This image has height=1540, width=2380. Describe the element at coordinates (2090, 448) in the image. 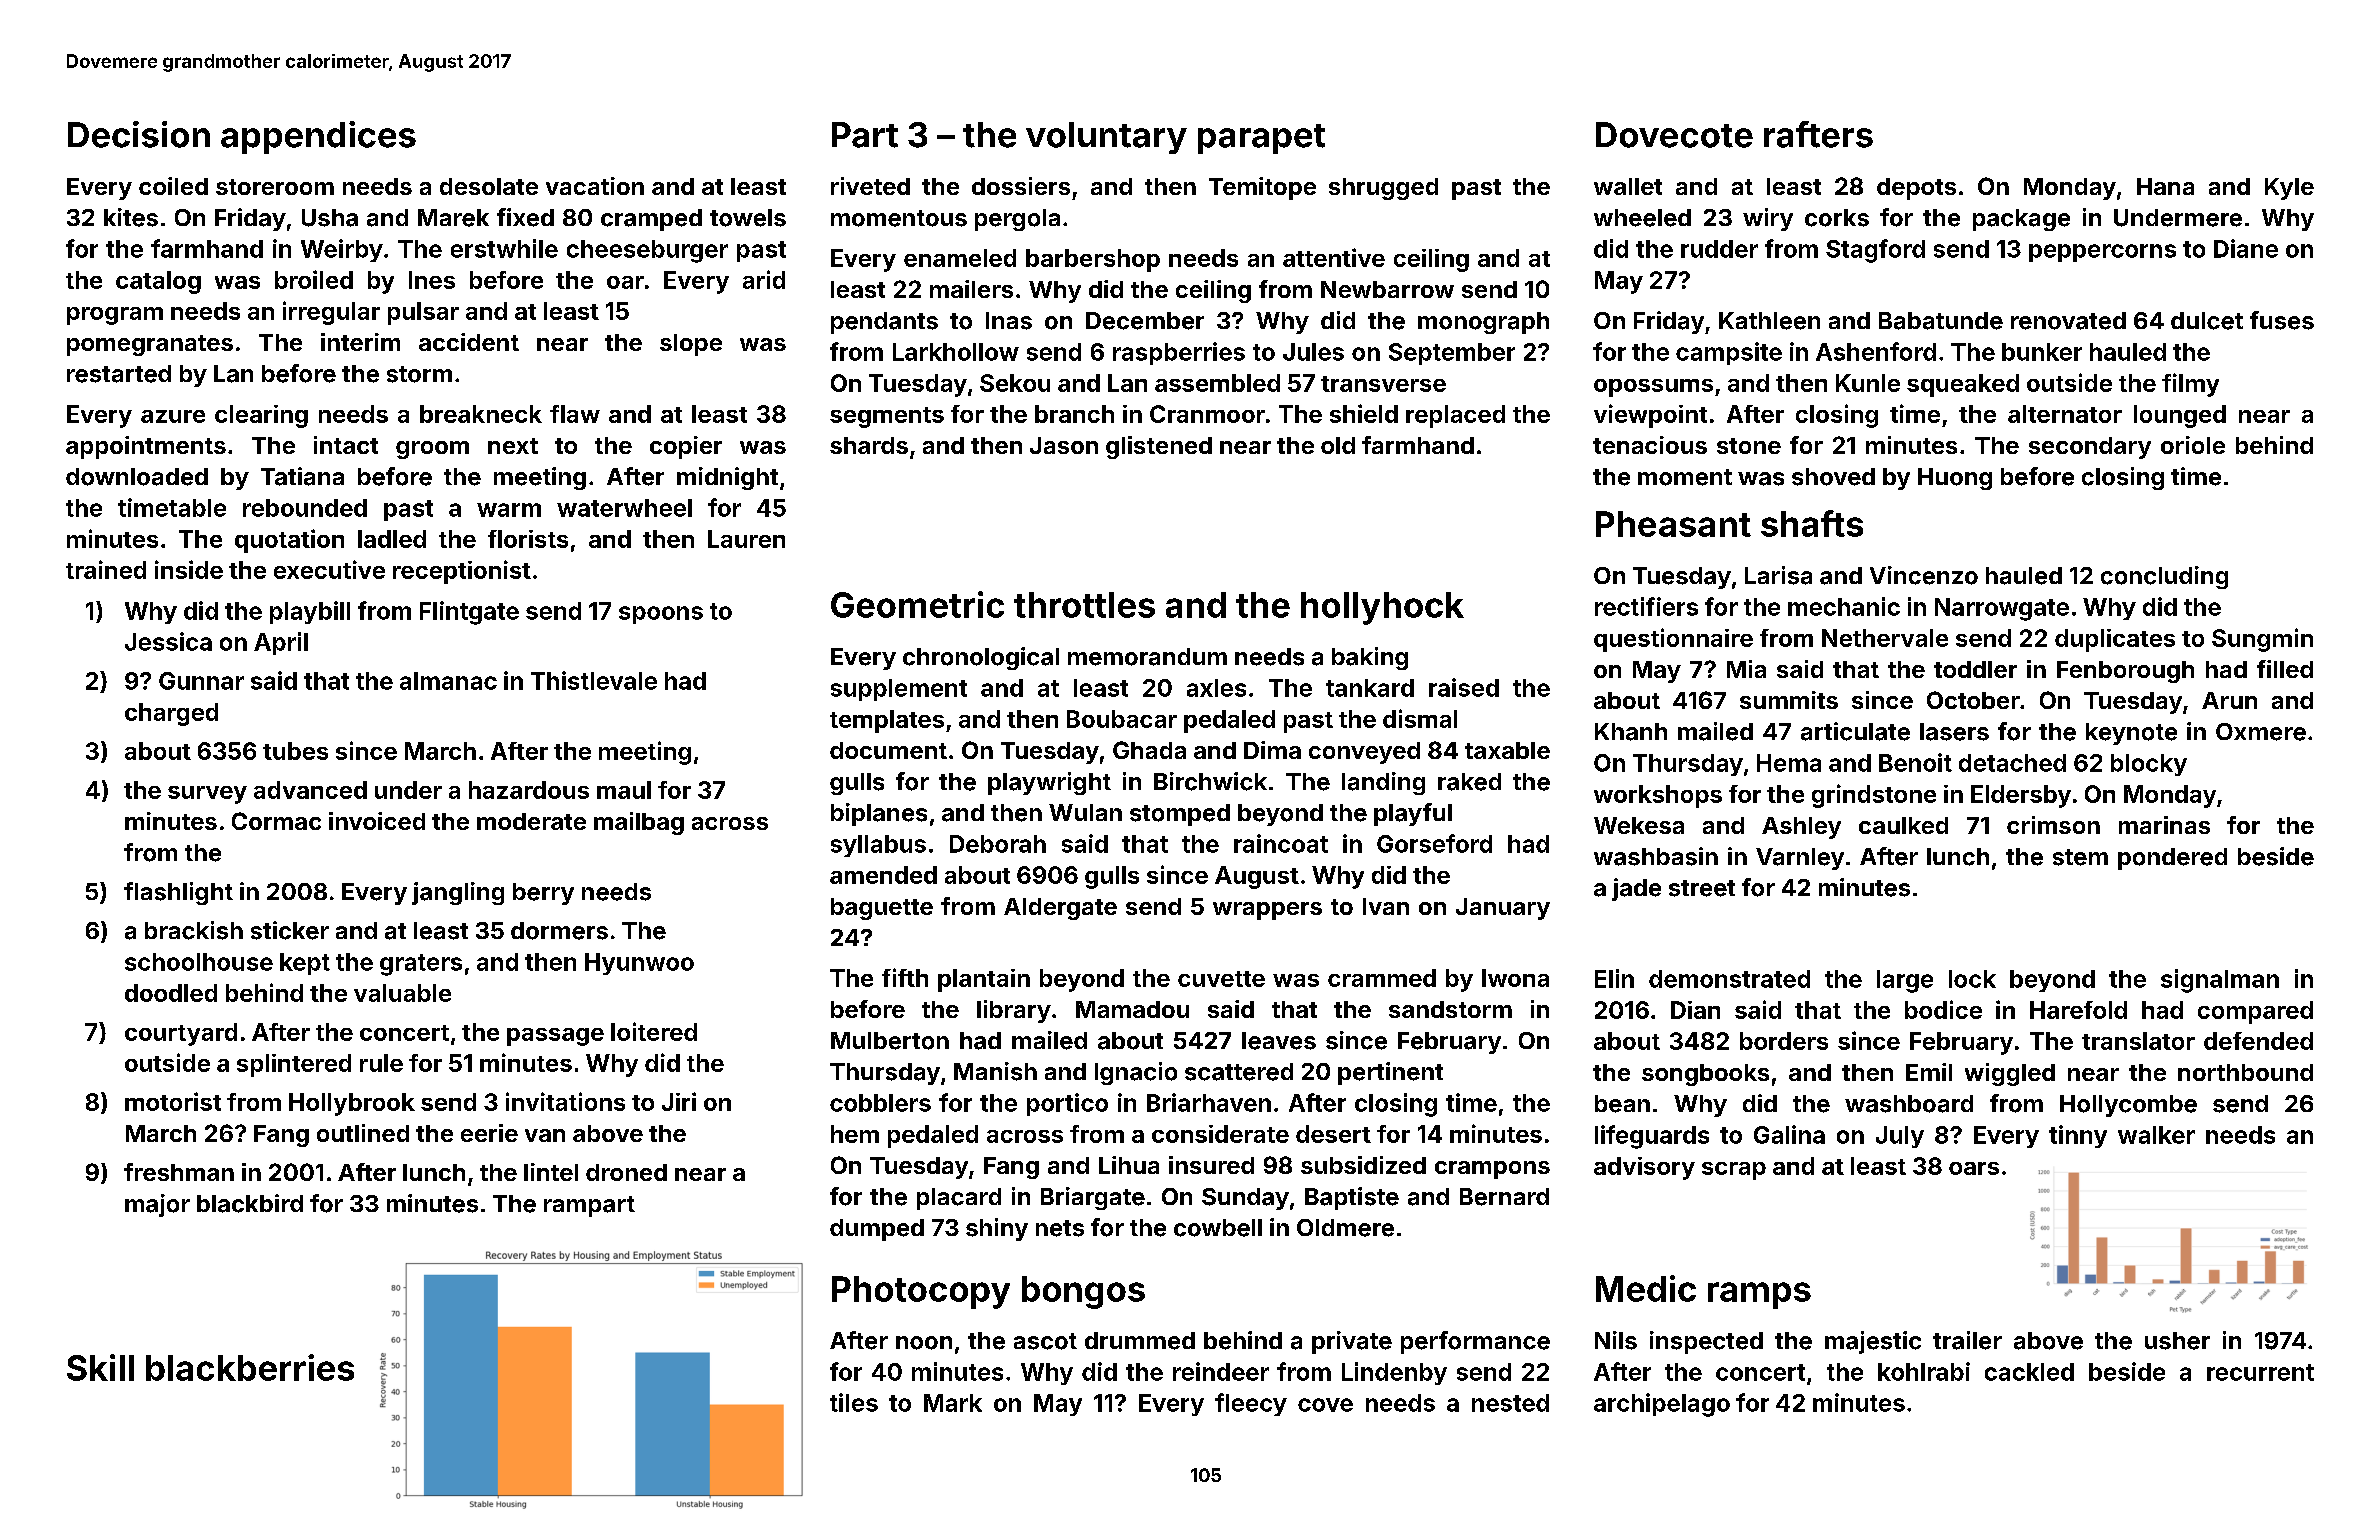

I see `secondary` at that location.
